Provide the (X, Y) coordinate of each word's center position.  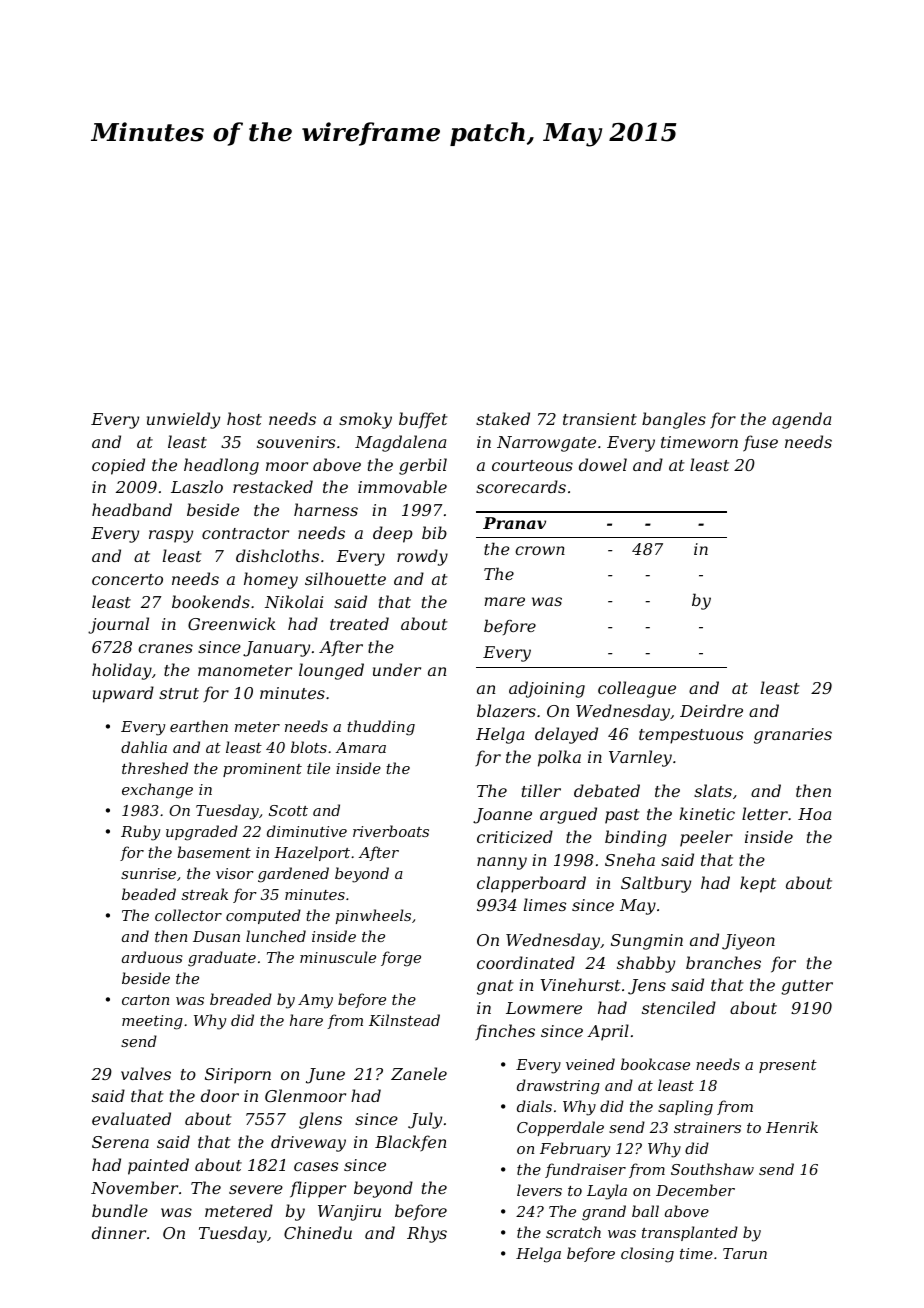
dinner (119, 1232)
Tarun (745, 1253)
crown (540, 550)
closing (647, 1255)
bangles (674, 420)
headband (132, 509)
